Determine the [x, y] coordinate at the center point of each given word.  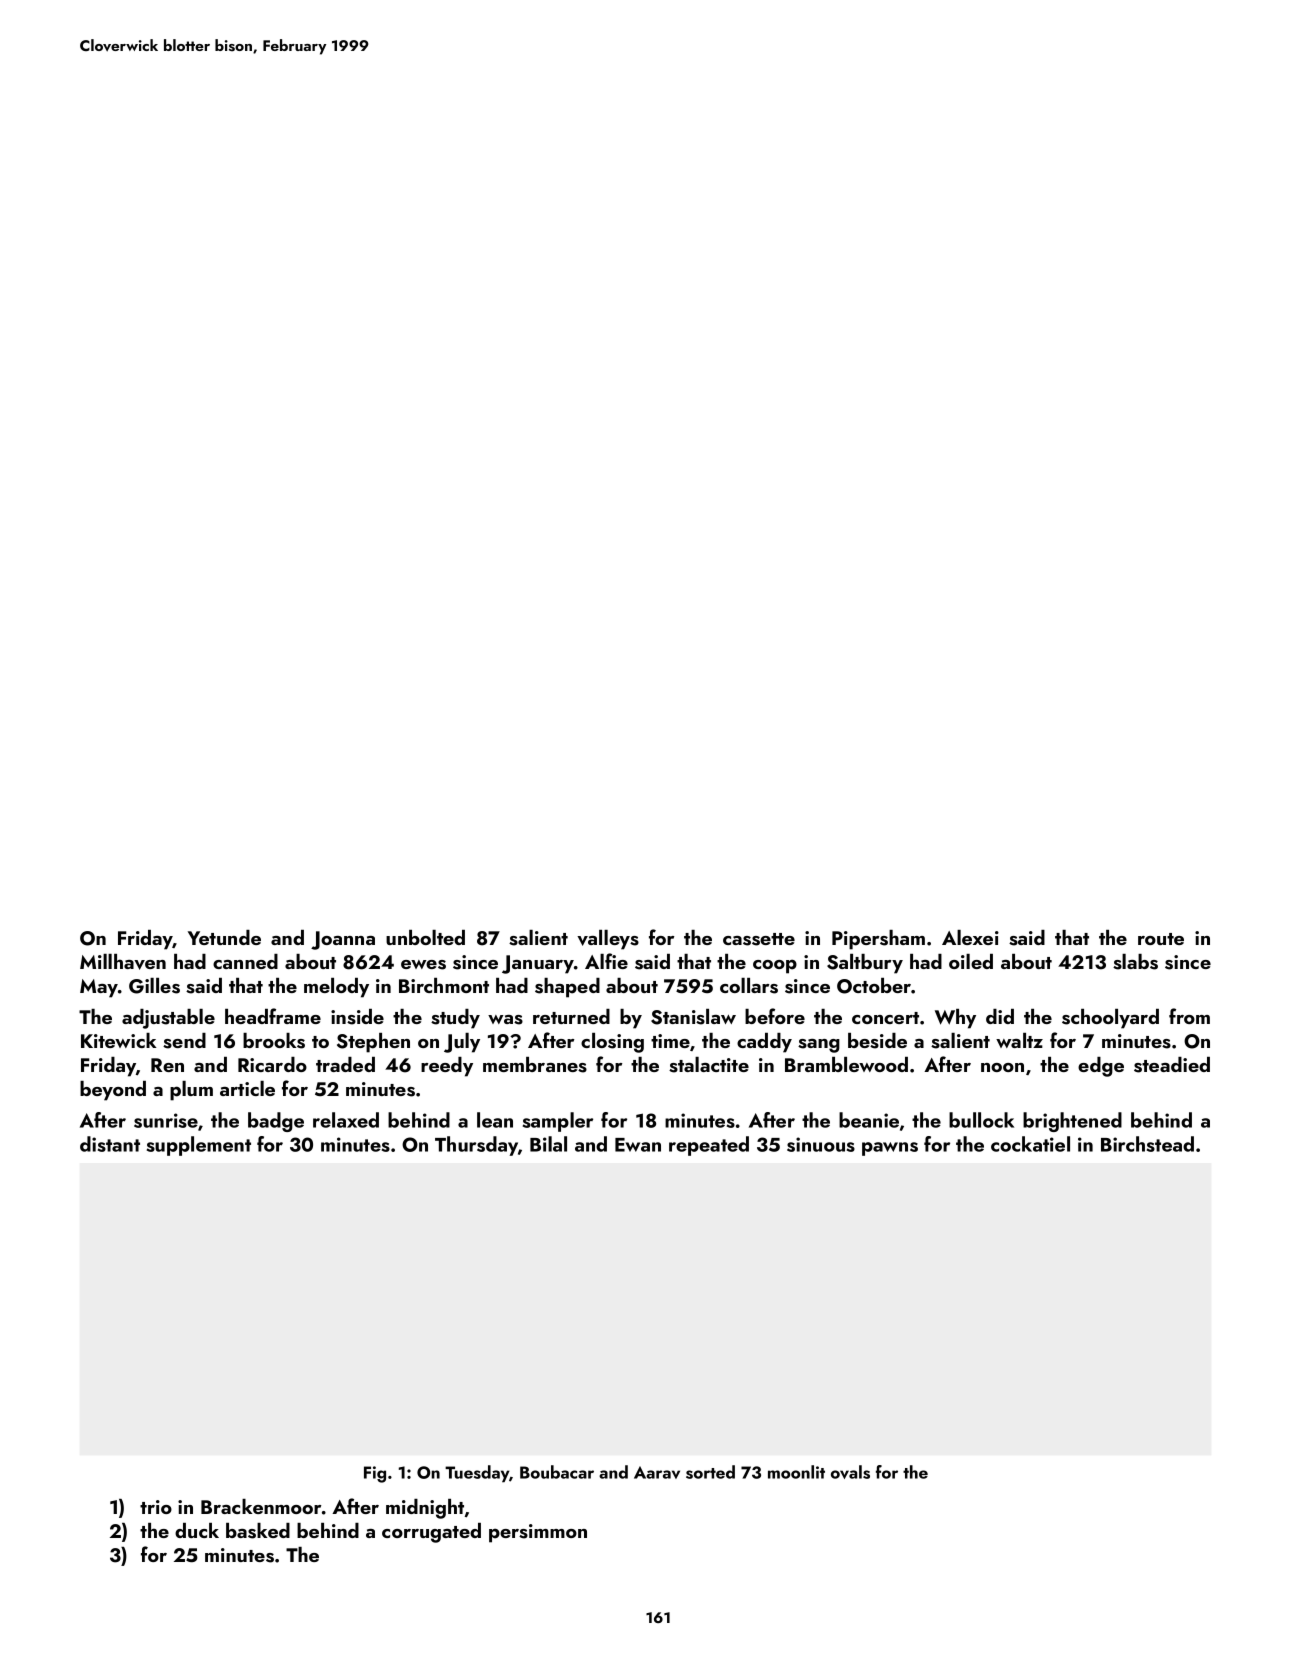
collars [749, 986]
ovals [850, 1472]
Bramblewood [846, 1064]
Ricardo [272, 1064]
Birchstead [1147, 1144]
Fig [375, 1474]
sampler [558, 1122]
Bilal [548, 1144]
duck [197, 1530]
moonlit [796, 1472]
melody [336, 988]
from [1189, 1016]
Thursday [476, 1146]
